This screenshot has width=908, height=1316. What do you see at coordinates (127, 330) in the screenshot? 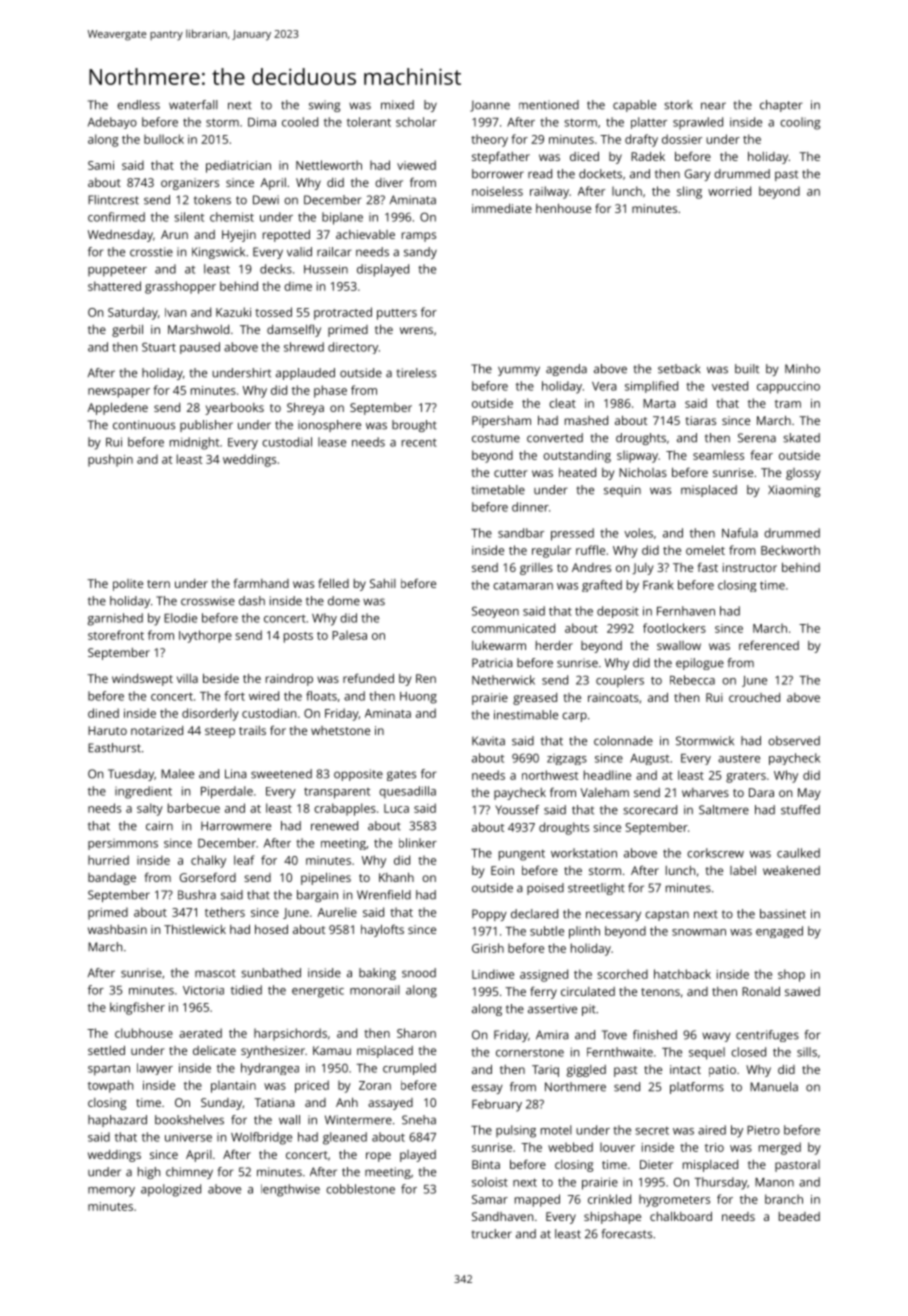
I see `gerbil` at bounding box center [127, 330].
